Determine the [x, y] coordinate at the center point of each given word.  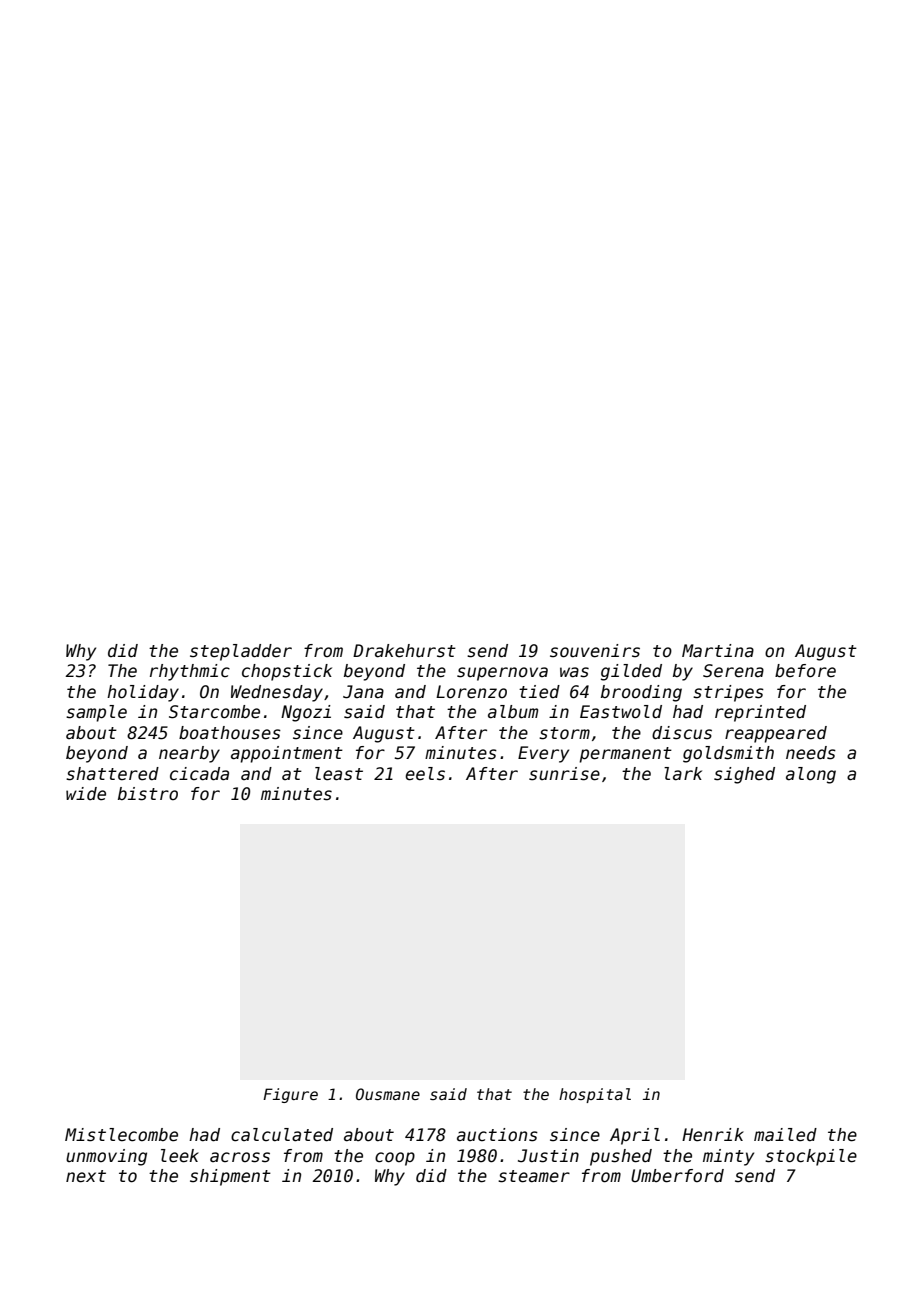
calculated [282, 1135]
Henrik [713, 1135]
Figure [290, 1095]
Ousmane [388, 1094]
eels [425, 774]
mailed [785, 1135]
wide [86, 794]
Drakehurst [404, 651]
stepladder [241, 652]
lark [683, 774]
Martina [718, 651]
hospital [595, 1095]
